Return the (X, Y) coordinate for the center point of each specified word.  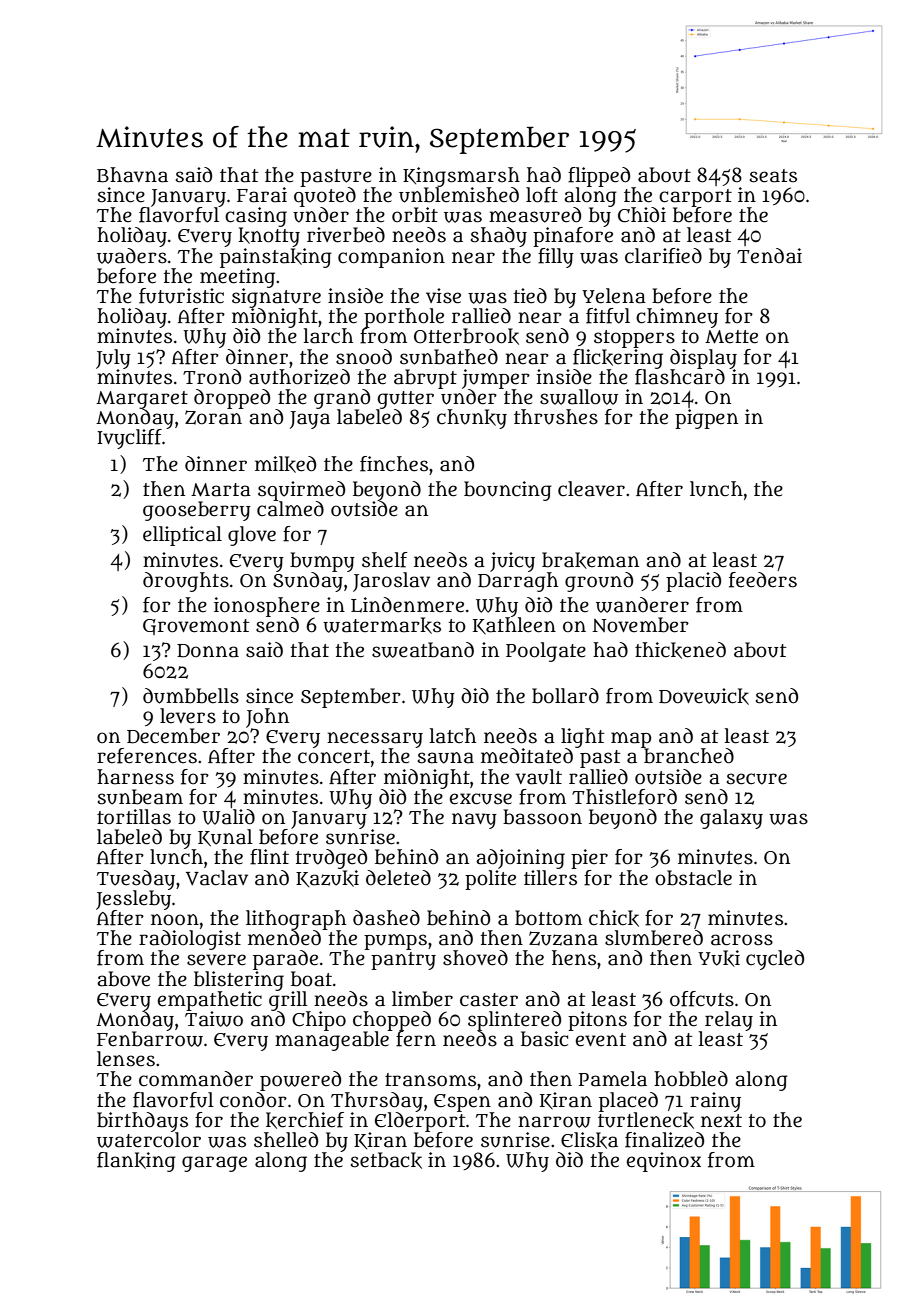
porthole (404, 318)
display (703, 359)
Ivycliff (129, 439)
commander (196, 1079)
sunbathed (449, 357)
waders (132, 256)
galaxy (731, 819)
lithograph (296, 920)
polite (490, 880)
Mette (731, 337)
